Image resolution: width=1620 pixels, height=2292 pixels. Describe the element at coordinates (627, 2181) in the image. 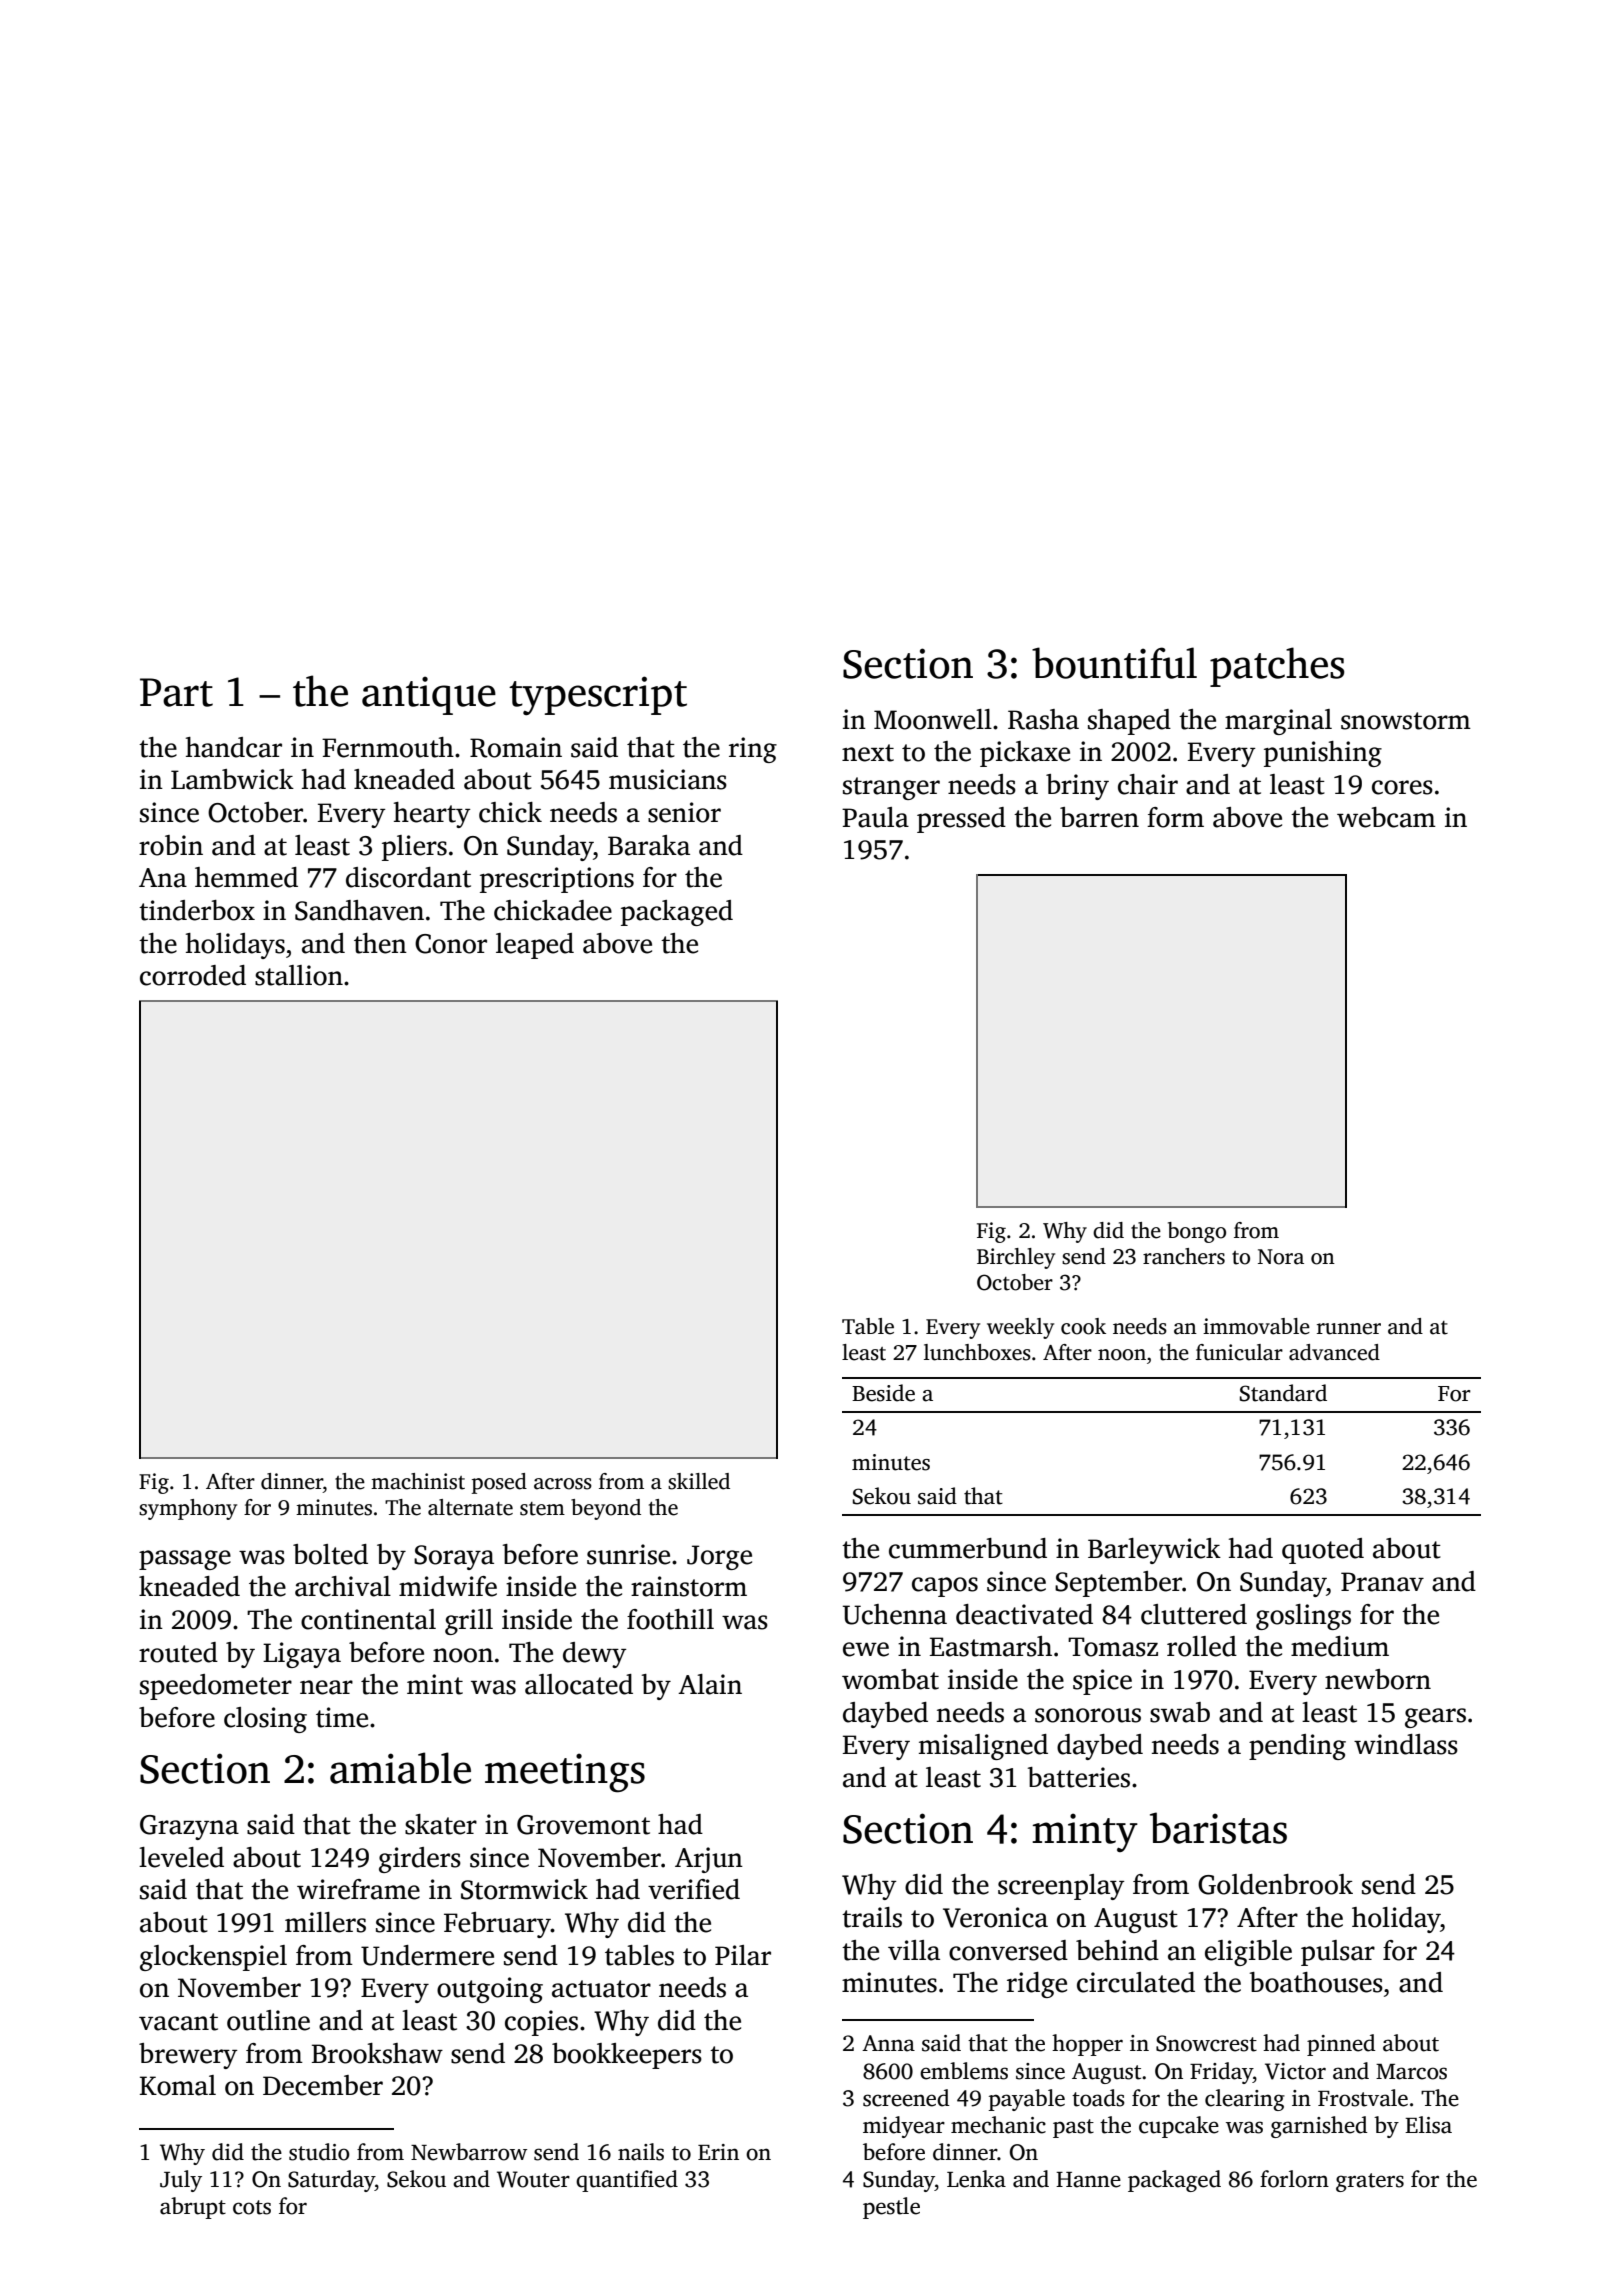

I see `quantified` at that location.
